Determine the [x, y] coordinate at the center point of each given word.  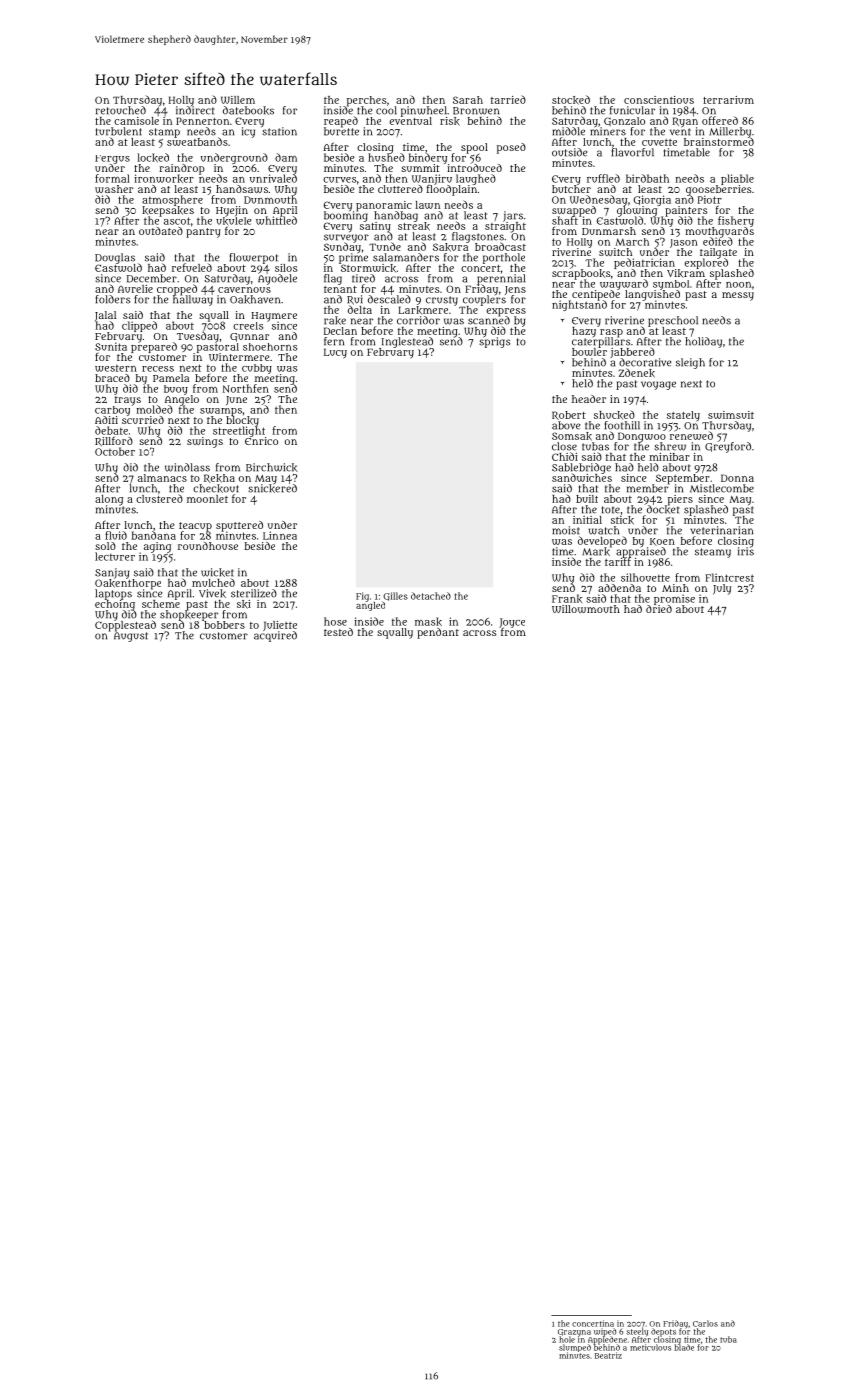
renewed [691, 436]
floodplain [452, 190]
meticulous [651, 1347]
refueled [192, 267]
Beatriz [608, 1355]
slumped [575, 1348]
